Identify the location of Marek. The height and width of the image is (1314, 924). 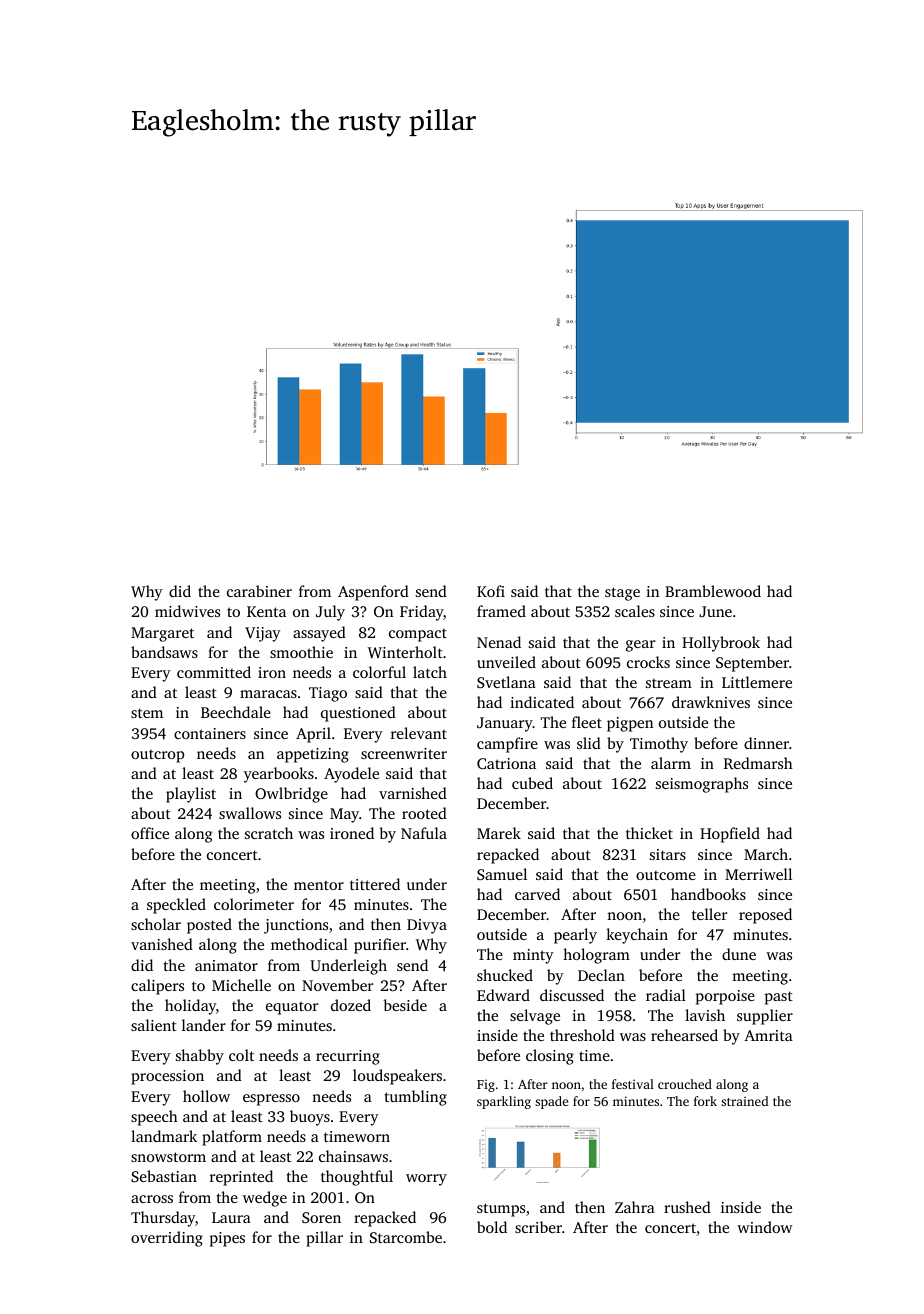
(499, 833).
